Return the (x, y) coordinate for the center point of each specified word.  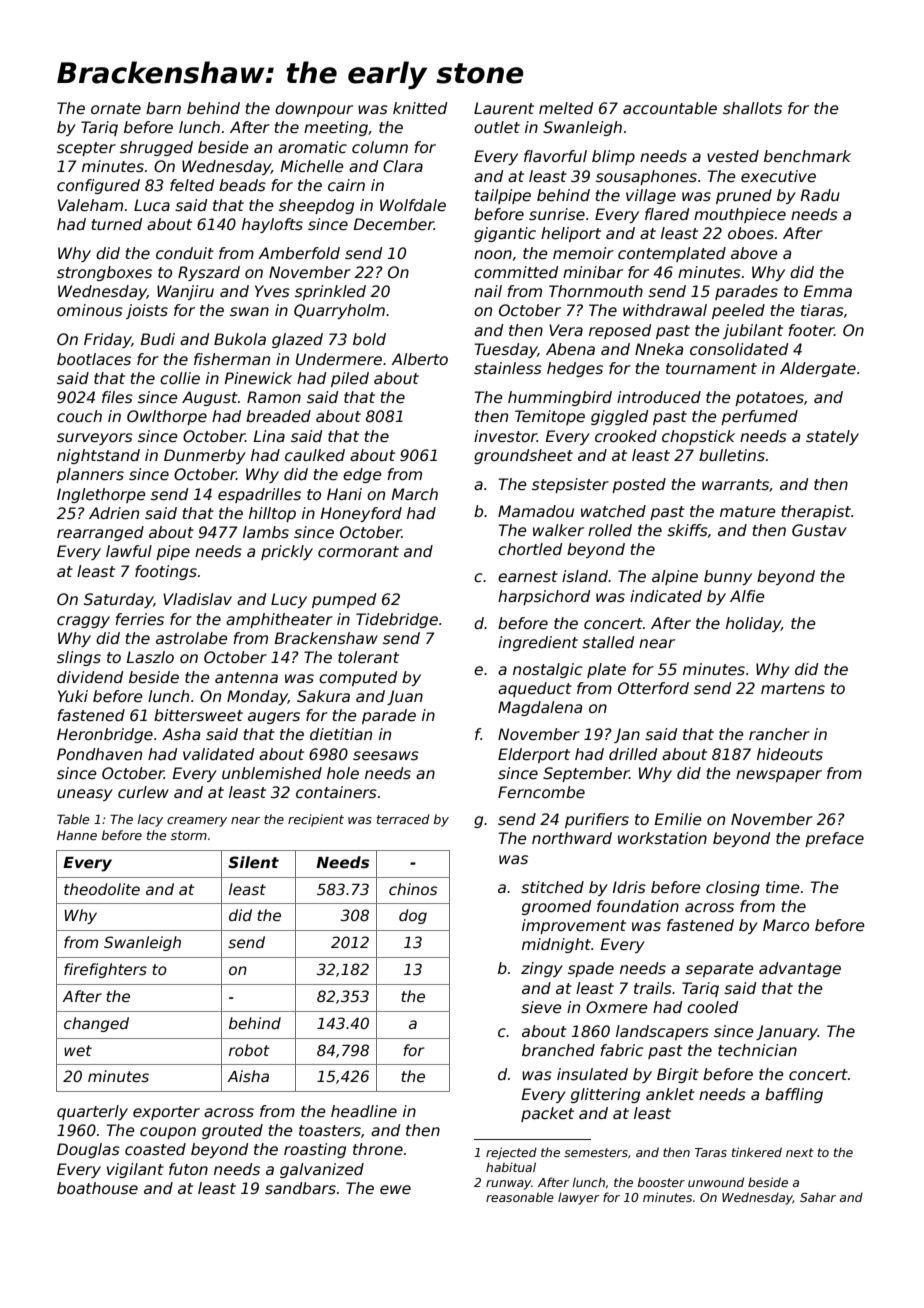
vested (733, 156)
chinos (413, 889)
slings (79, 658)
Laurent (504, 108)
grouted (232, 1131)
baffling (794, 1095)
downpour (314, 109)
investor (505, 436)
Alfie (747, 596)
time (783, 887)
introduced (659, 397)
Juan (405, 697)
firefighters (105, 970)
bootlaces (94, 359)
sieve (541, 1007)
